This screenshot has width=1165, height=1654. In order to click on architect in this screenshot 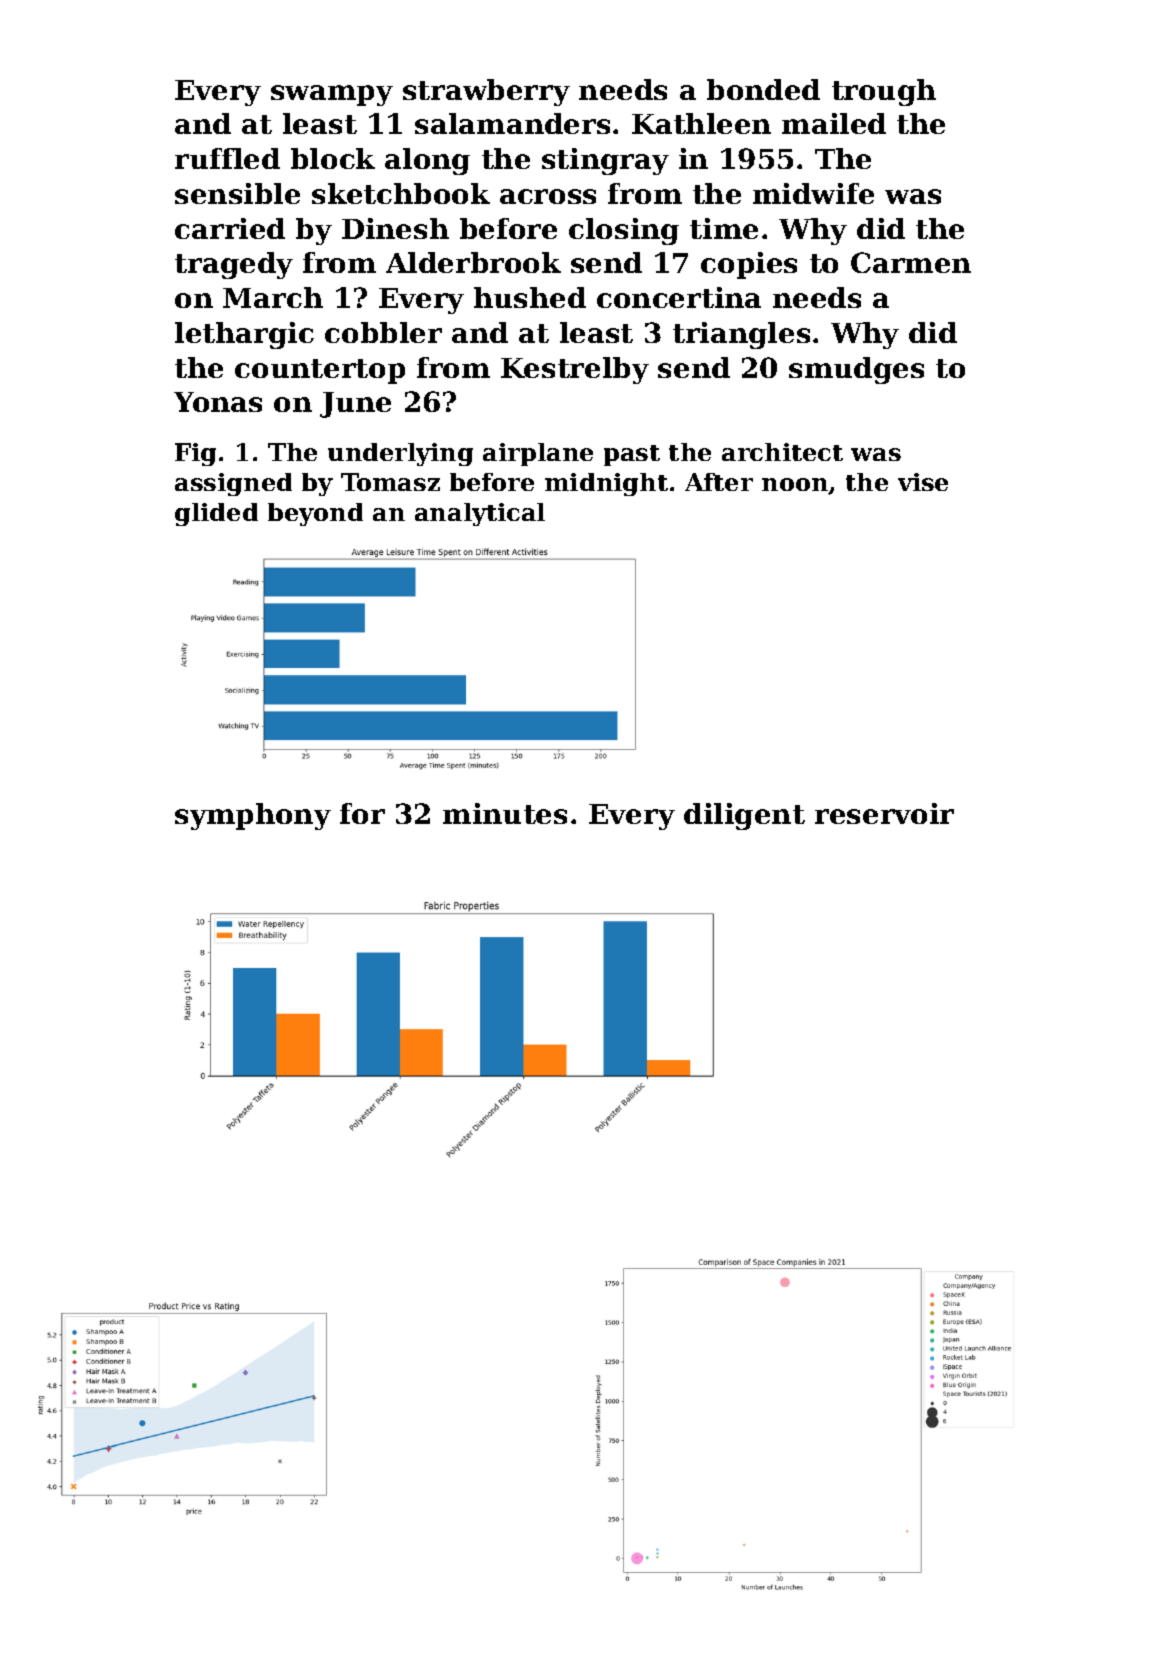, I will do `click(782, 452)`.
